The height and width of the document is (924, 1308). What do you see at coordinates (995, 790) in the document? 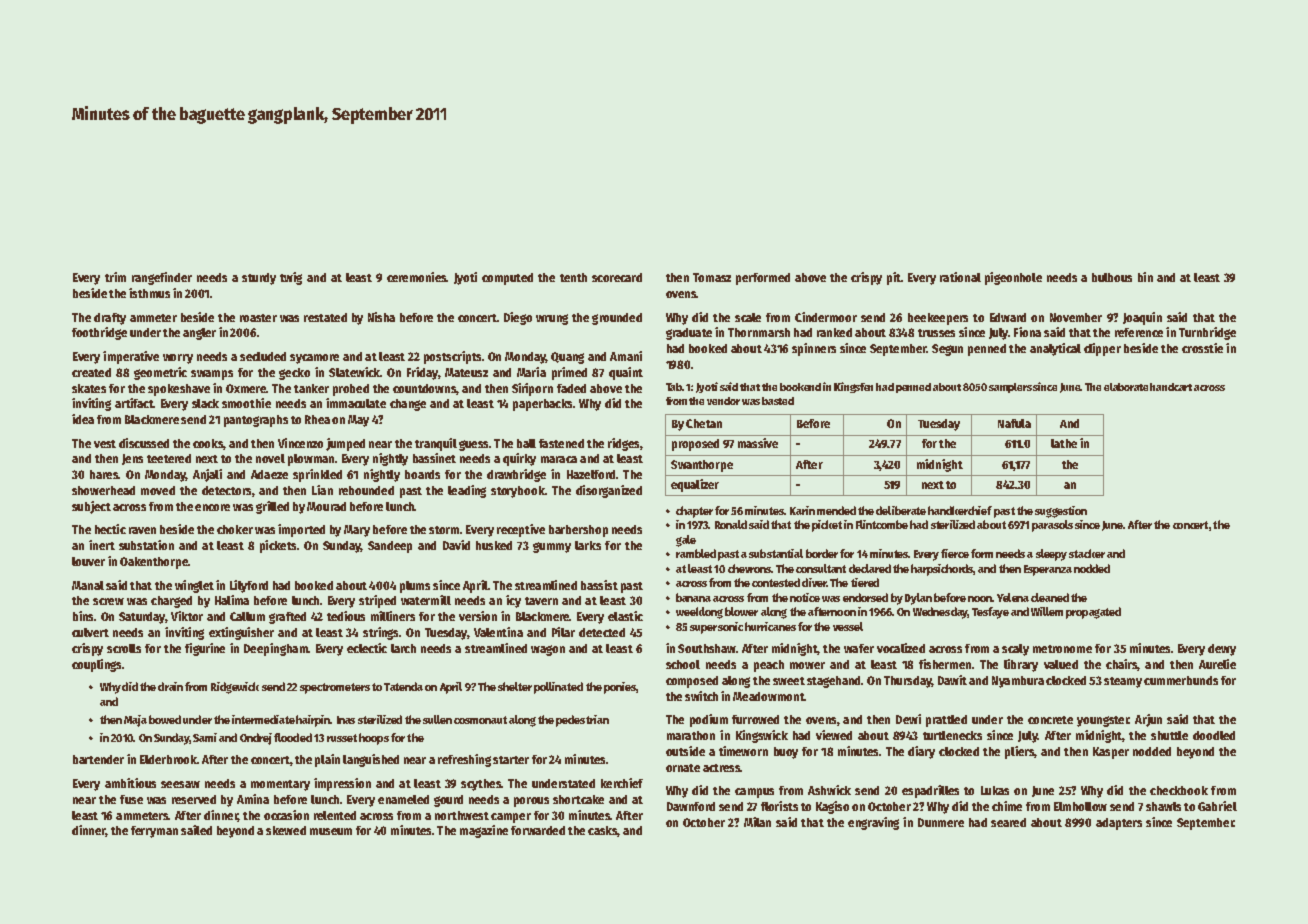
I see `Lukas` at bounding box center [995, 790].
